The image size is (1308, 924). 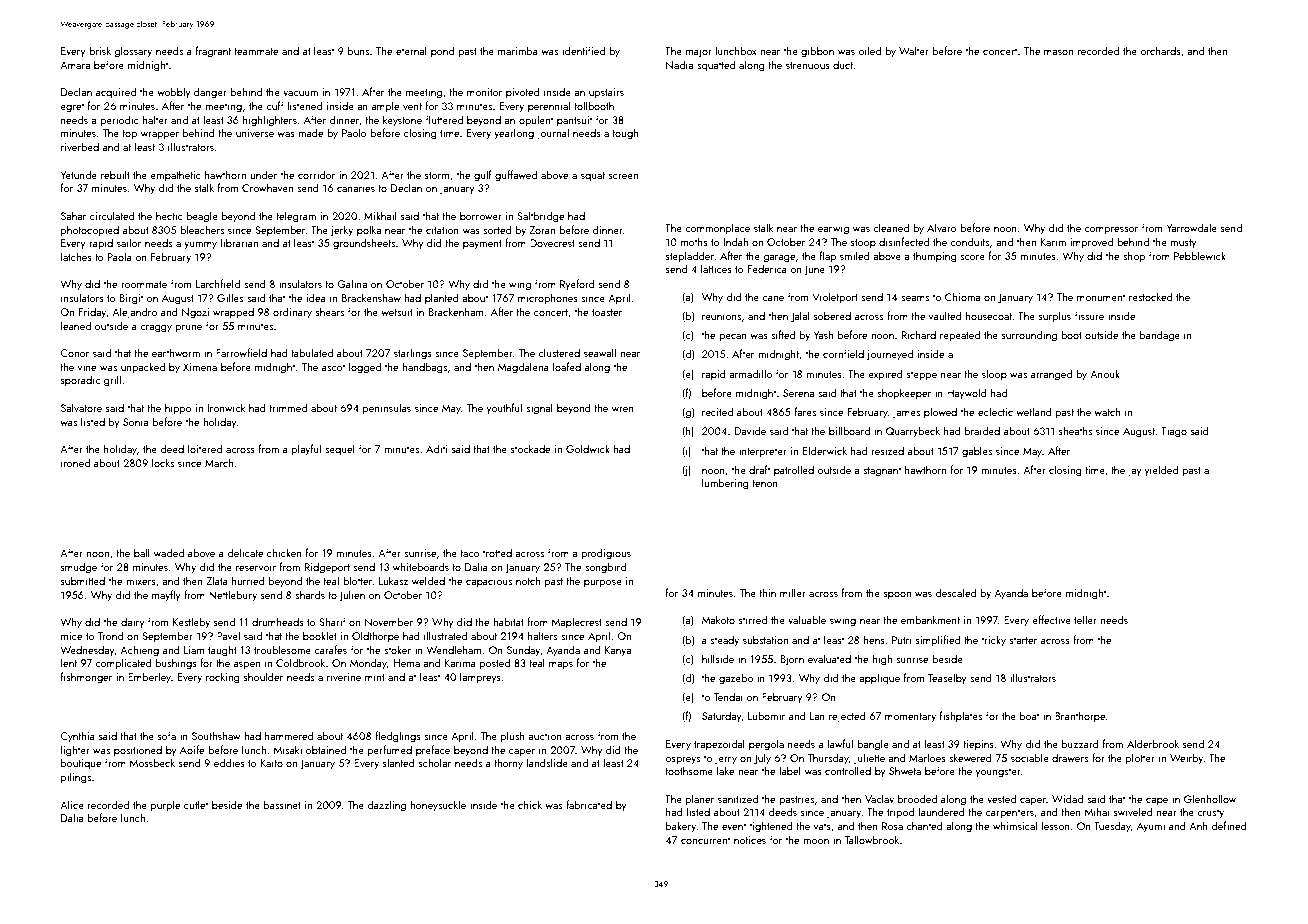 What do you see at coordinates (469, 553) in the image?
I see `taco` at bounding box center [469, 553].
